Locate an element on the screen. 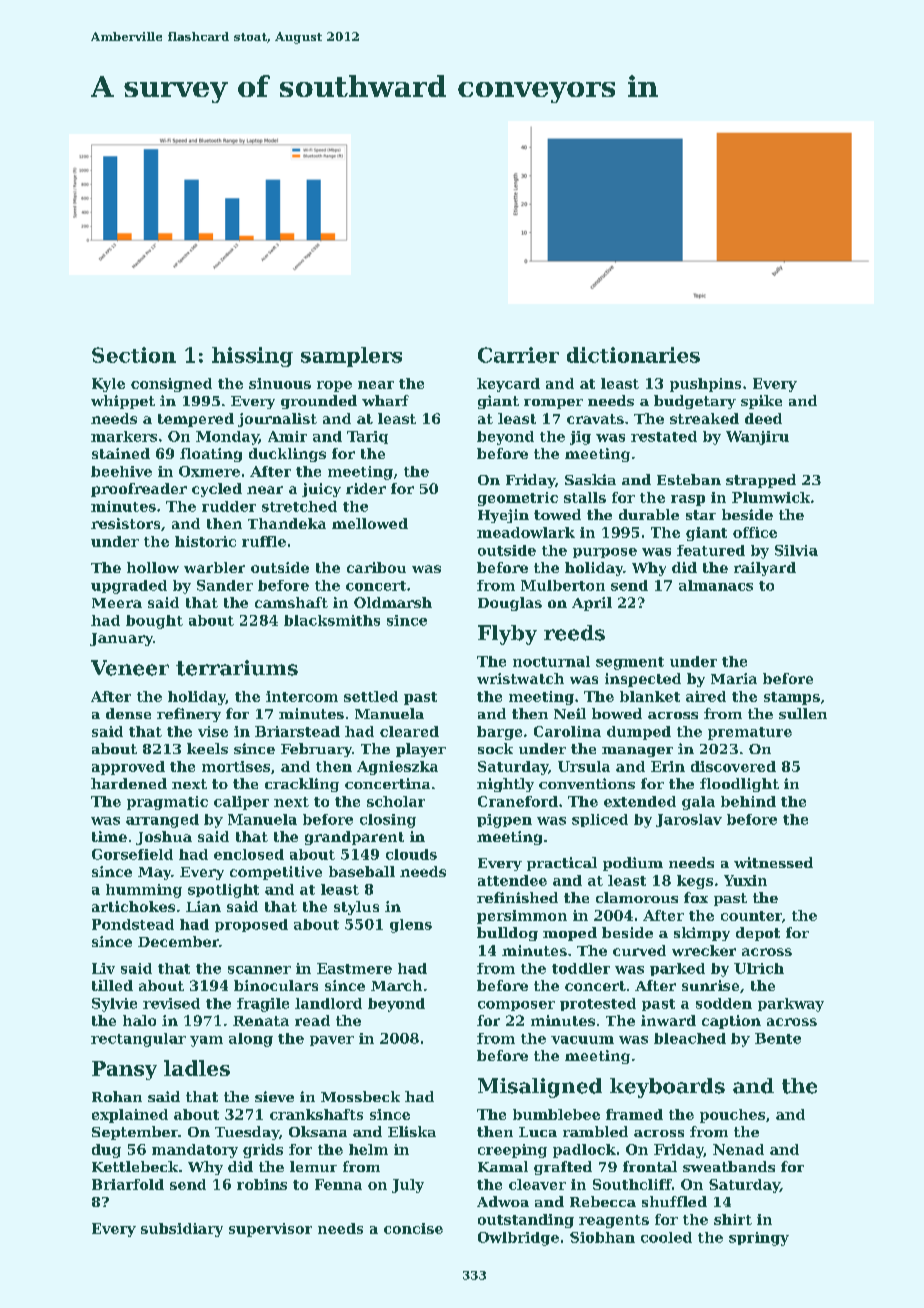 The image size is (924, 1308). mellowed is located at coordinates (370, 523).
